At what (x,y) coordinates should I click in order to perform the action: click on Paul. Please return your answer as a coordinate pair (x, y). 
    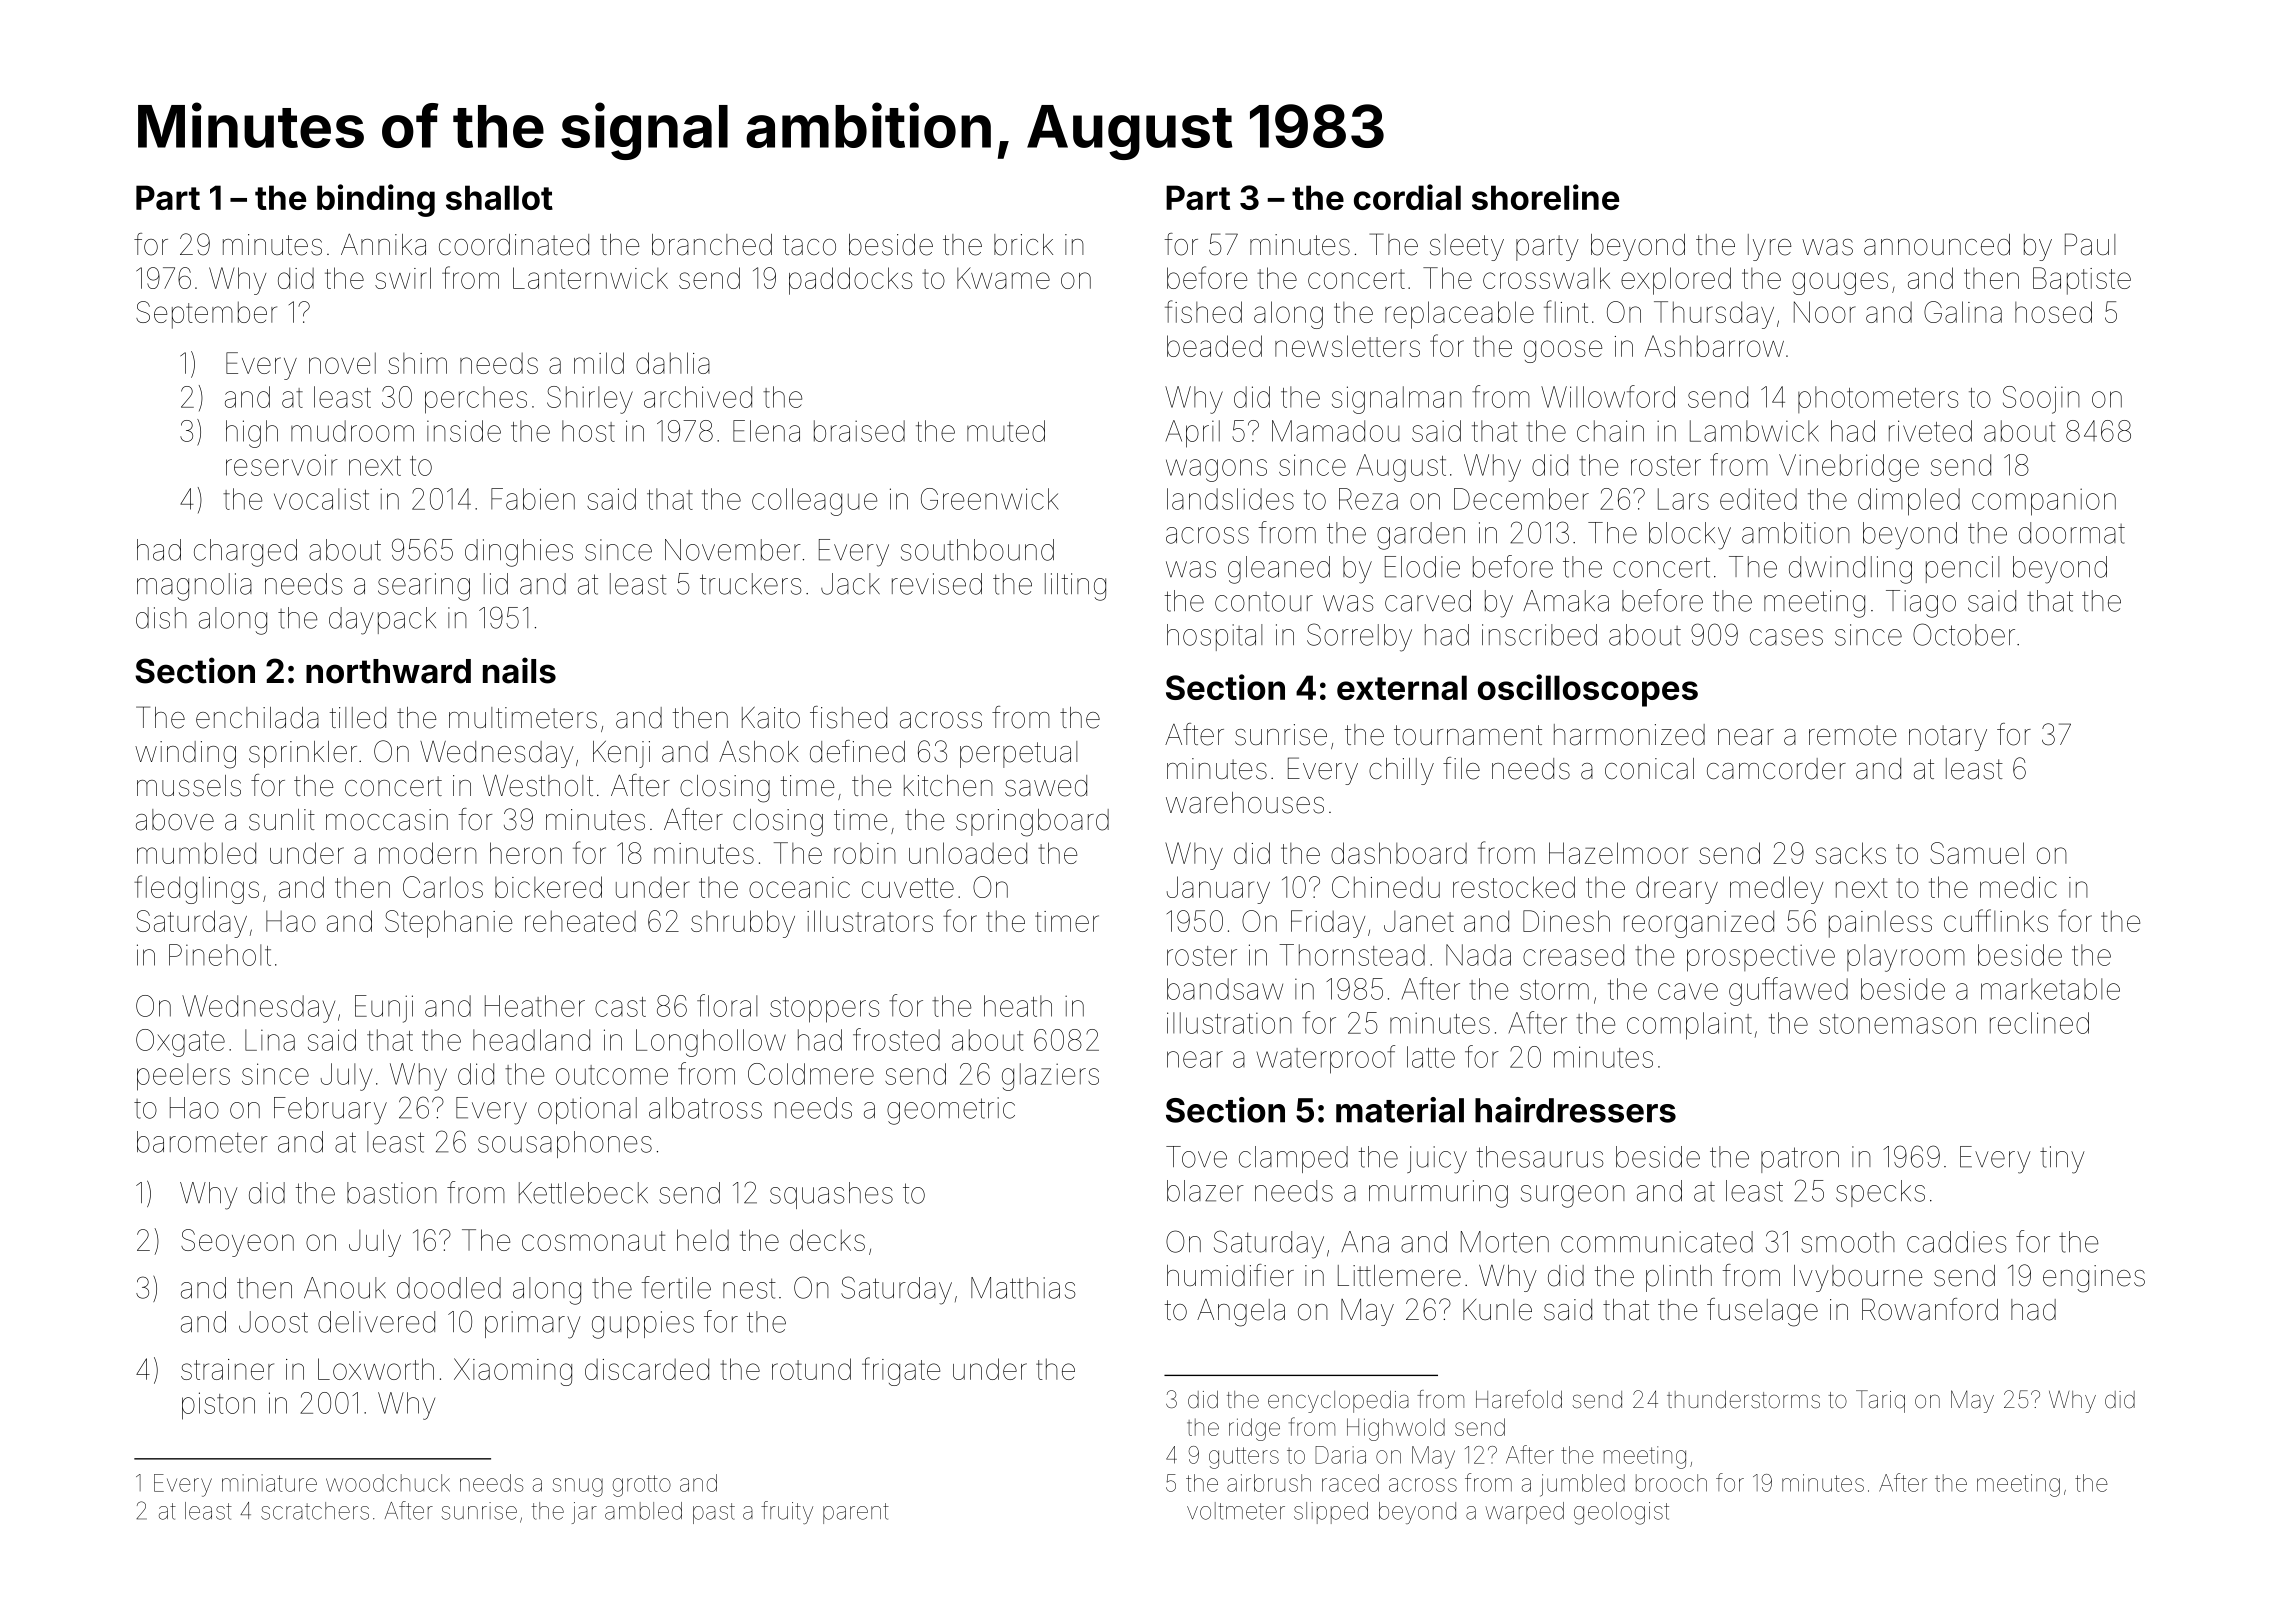
    Looking at the image, I should click on (2090, 244).
